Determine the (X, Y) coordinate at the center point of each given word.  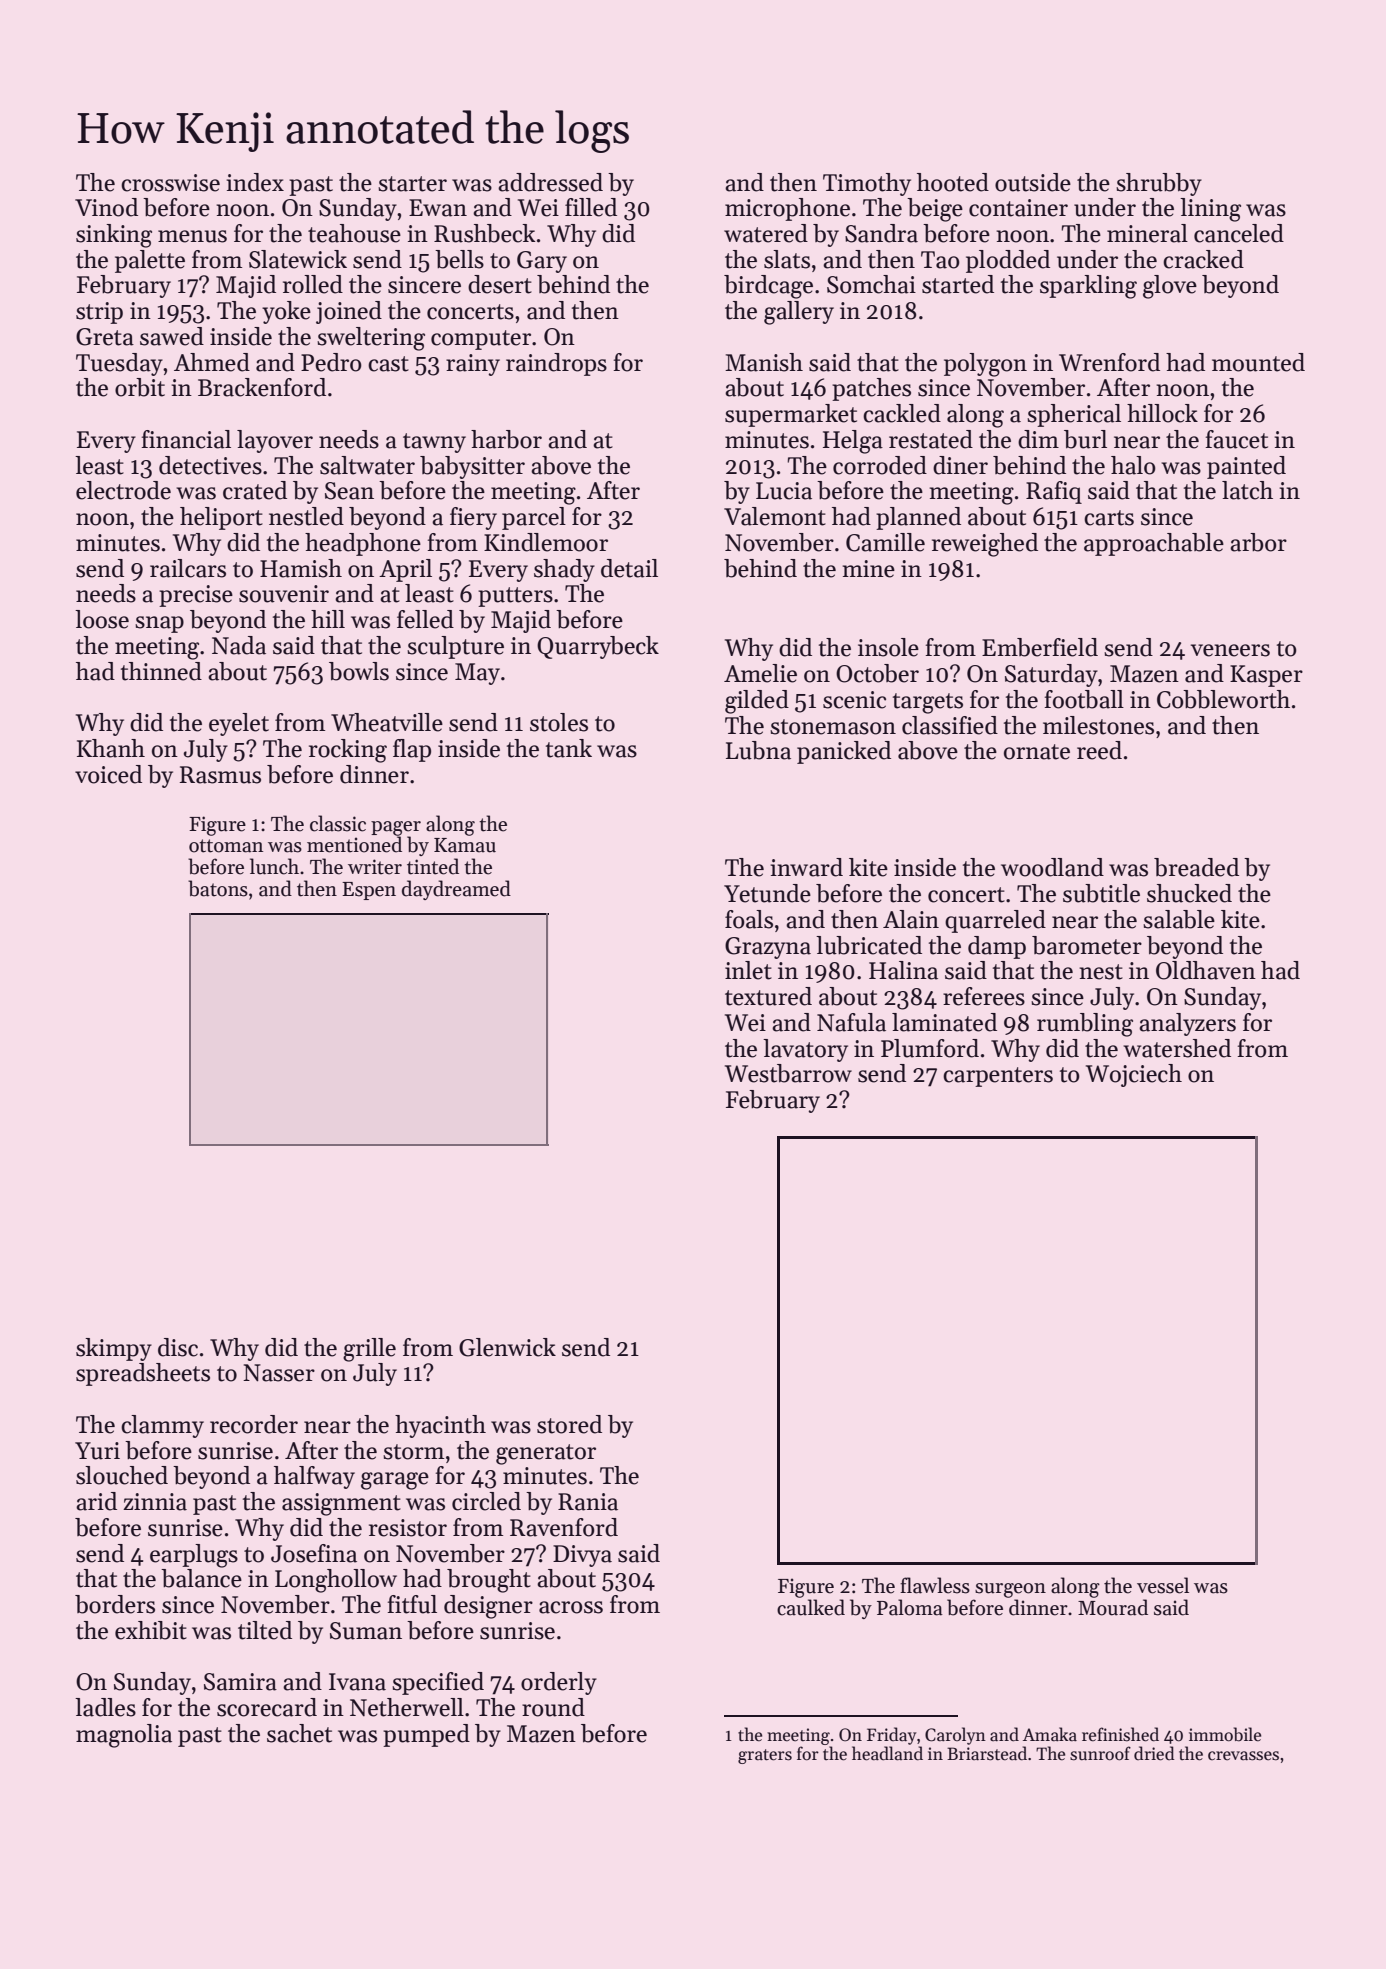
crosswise (170, 183)
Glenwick (507, 1347)
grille (369, 1350)
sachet (299, 1733)
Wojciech (1134, 1075)
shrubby (1159, 184)
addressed (550, 182)
